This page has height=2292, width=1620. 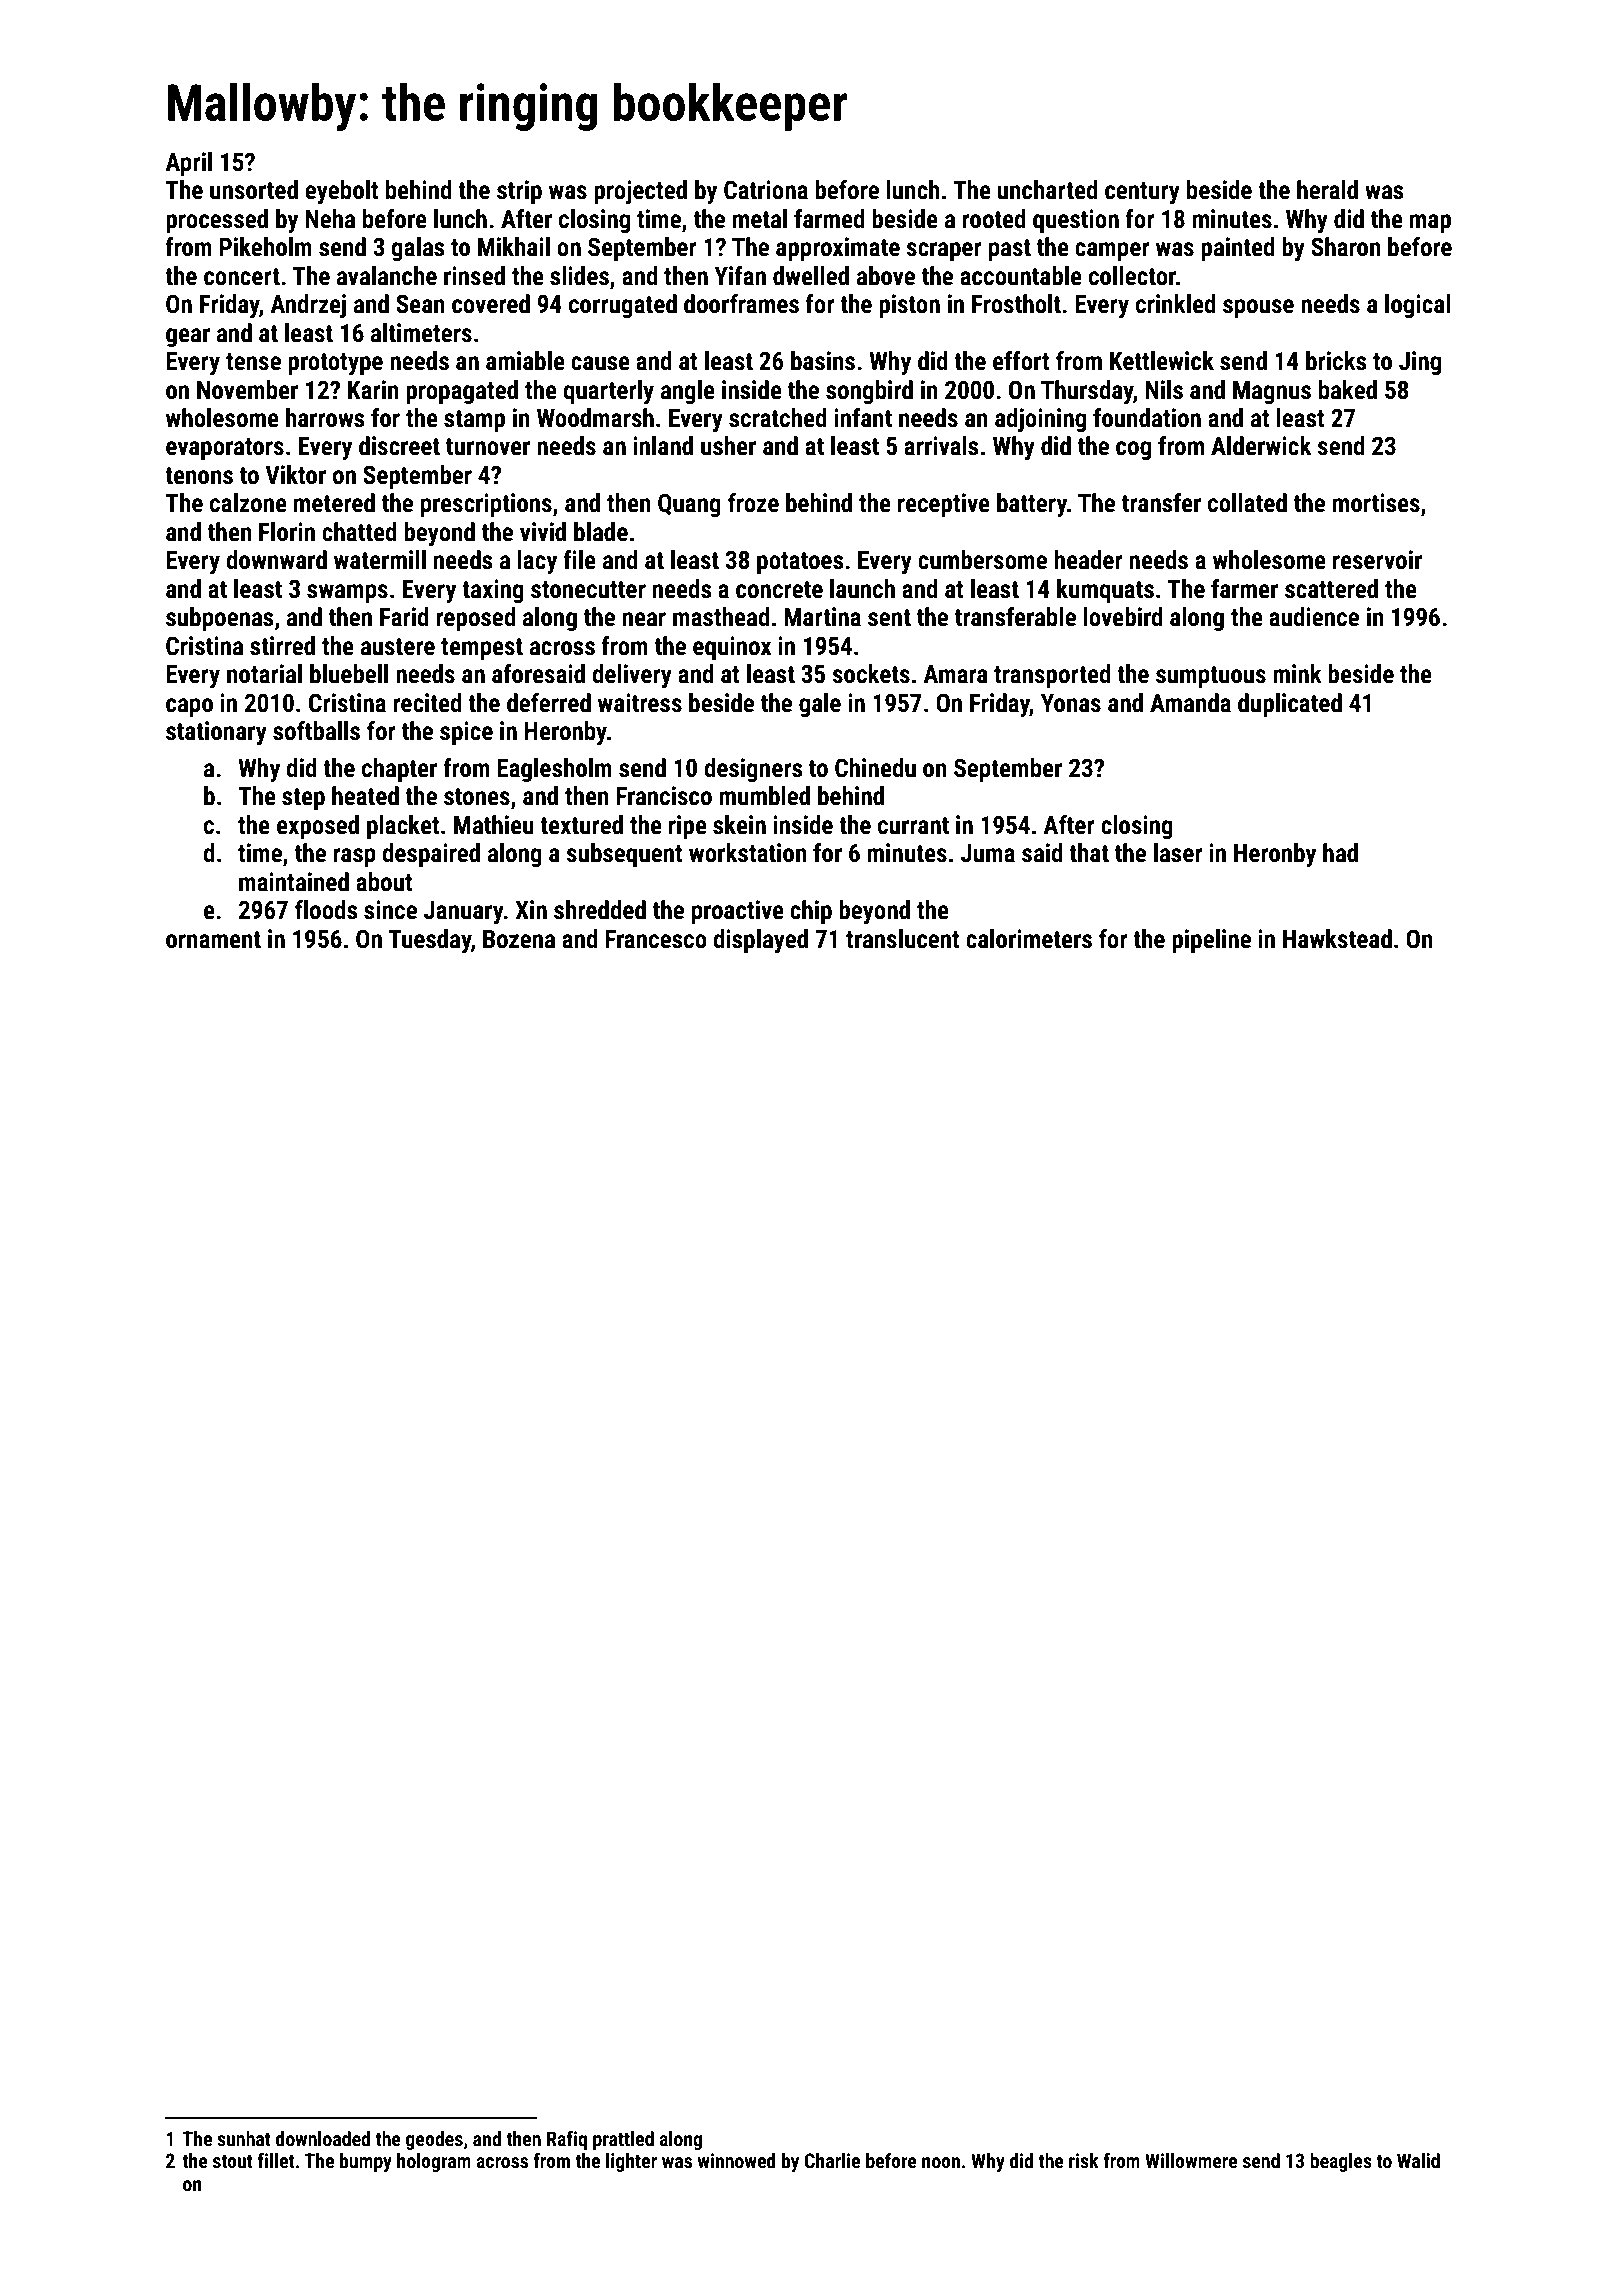 What do you see at coordinates (1132, 276) in the page?
I see `collector` at bounding box center [1132, 276].
